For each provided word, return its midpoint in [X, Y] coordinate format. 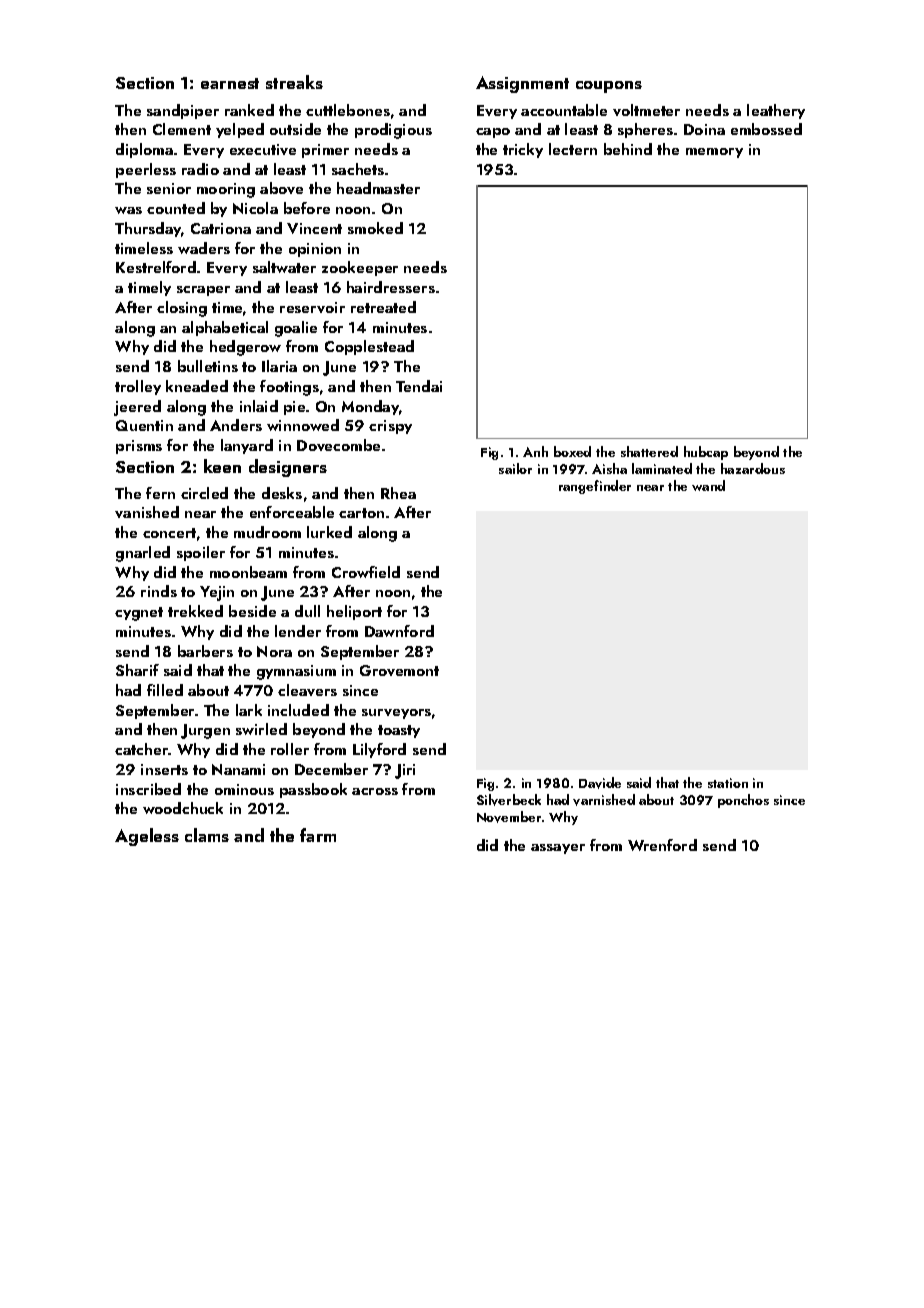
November [509, 817]
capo [493, 133]
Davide [600, 783]
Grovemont [399, 670]
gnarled [143, 554]
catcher [142, 749]
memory [714, 153]
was [128, 210]
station [728, 783]
